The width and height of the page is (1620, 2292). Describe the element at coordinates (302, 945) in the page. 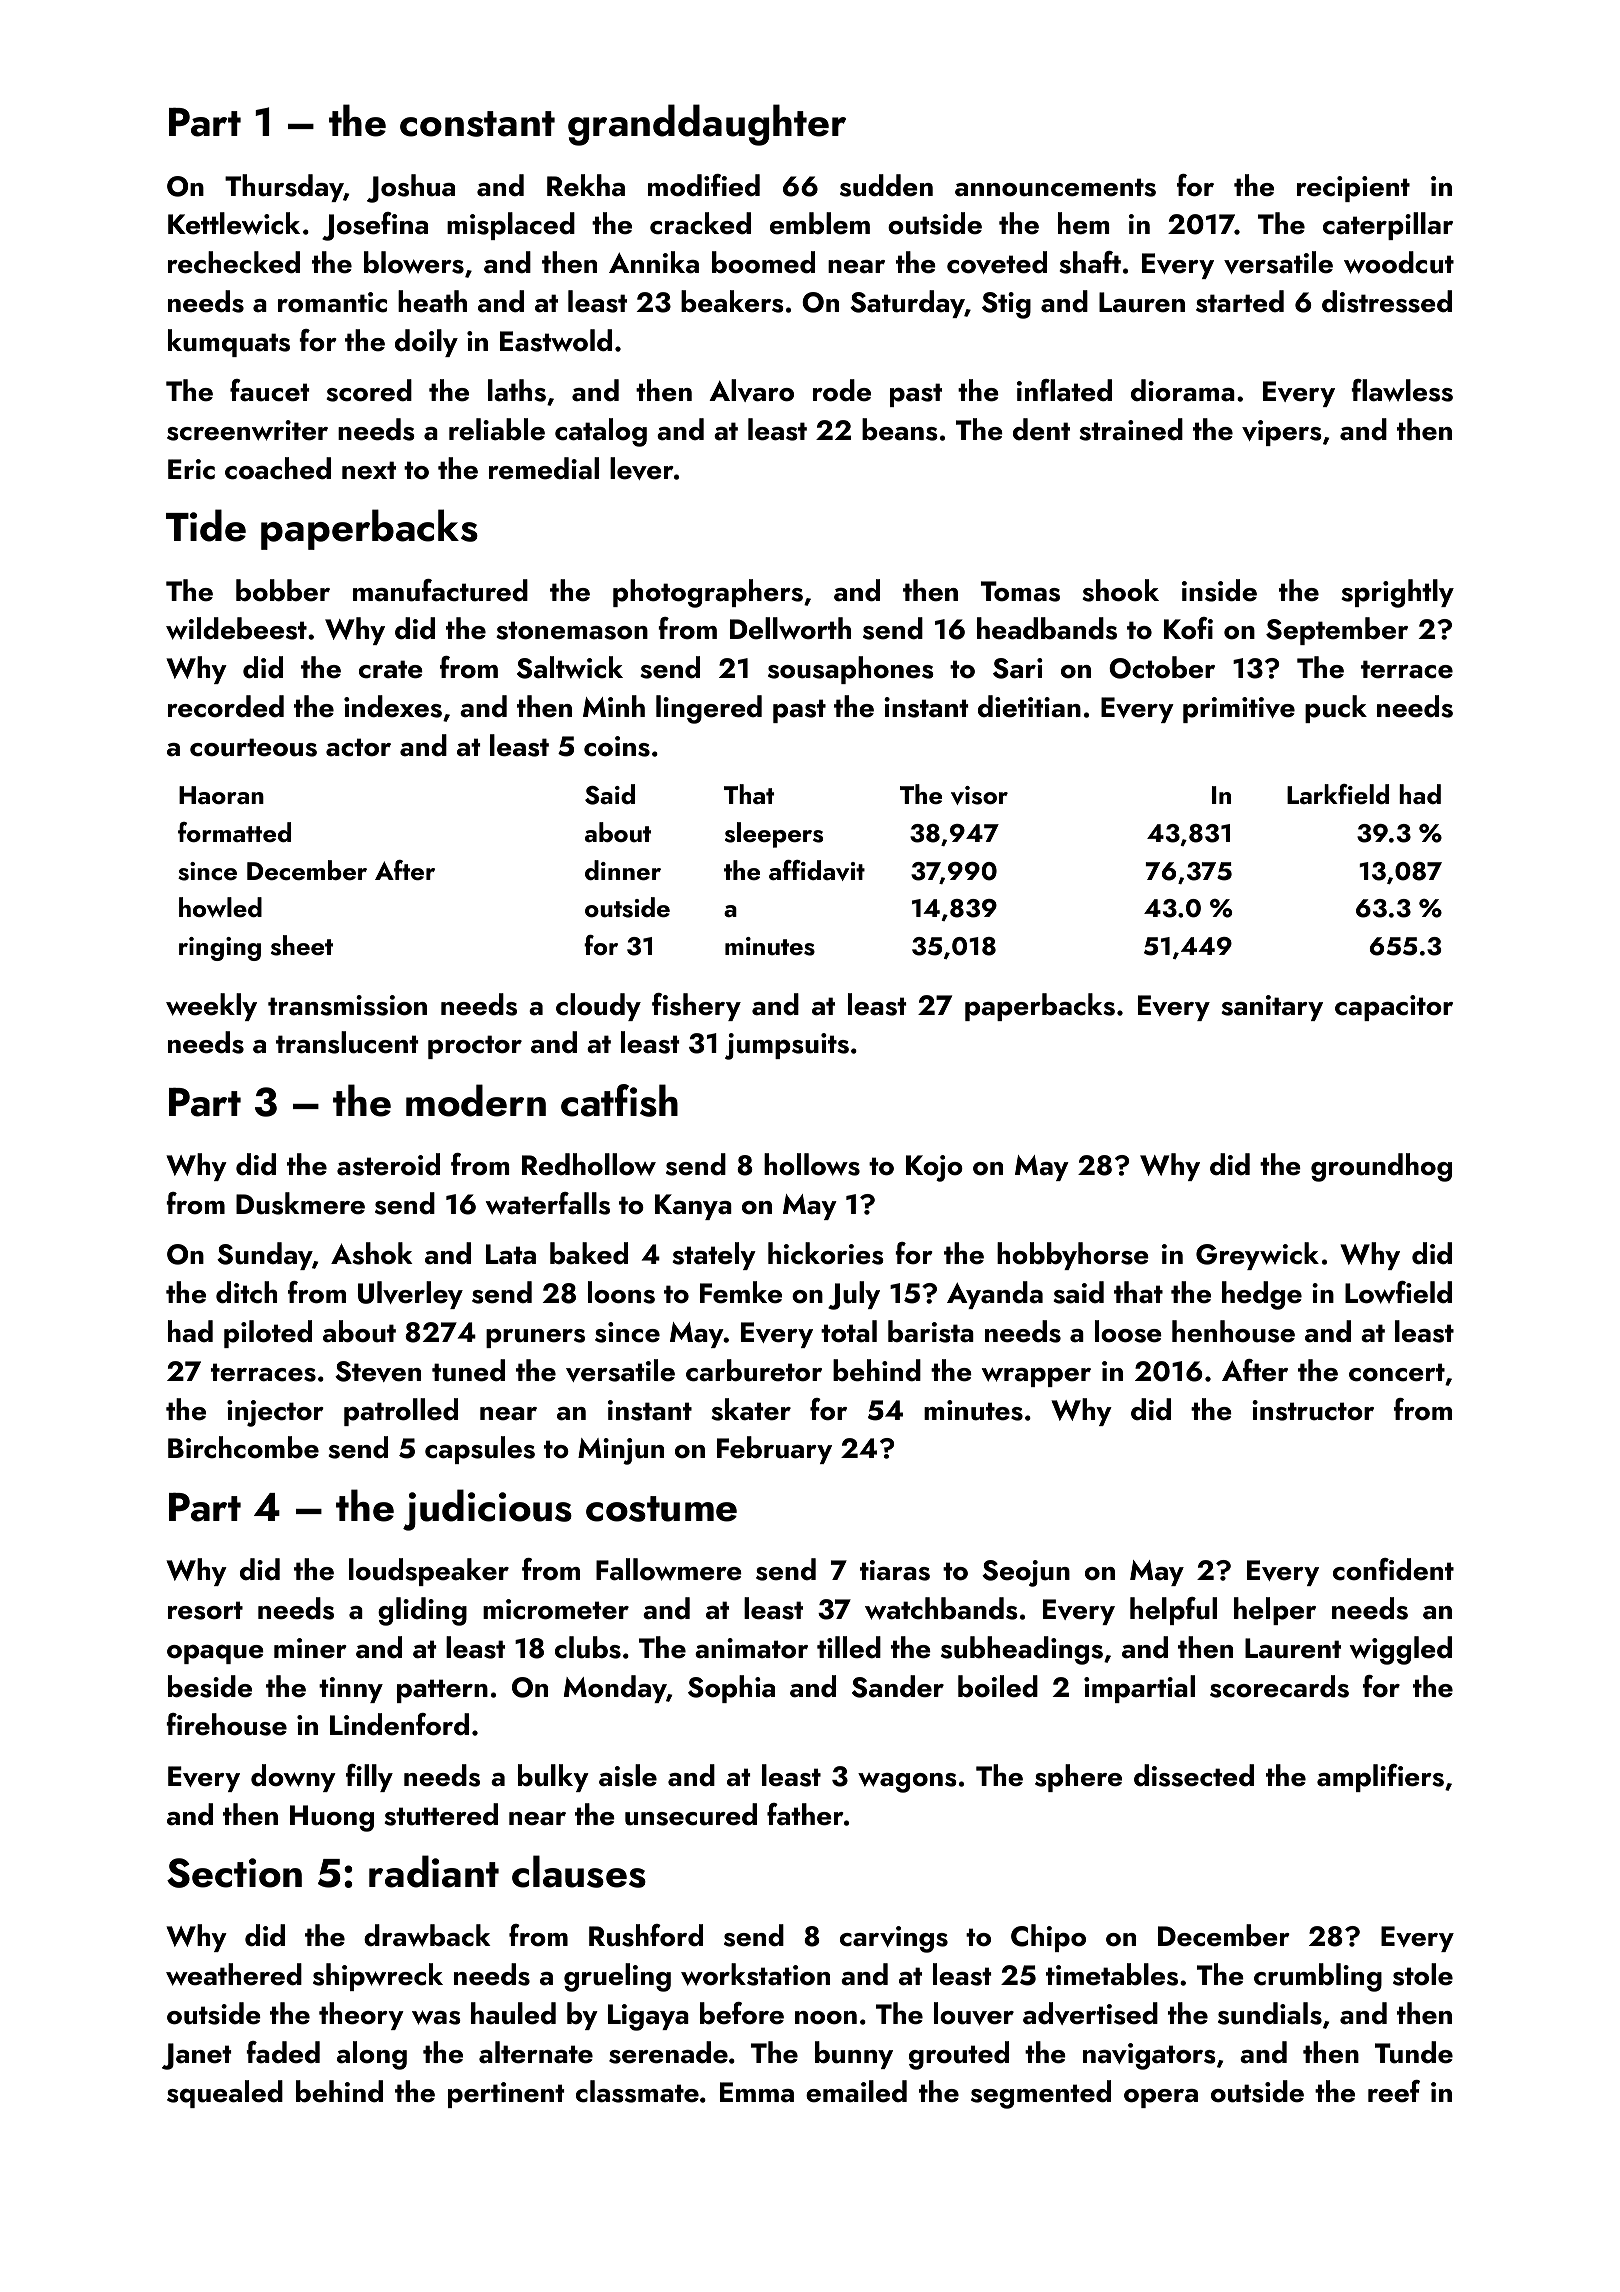

I see `sheet` at that location.
